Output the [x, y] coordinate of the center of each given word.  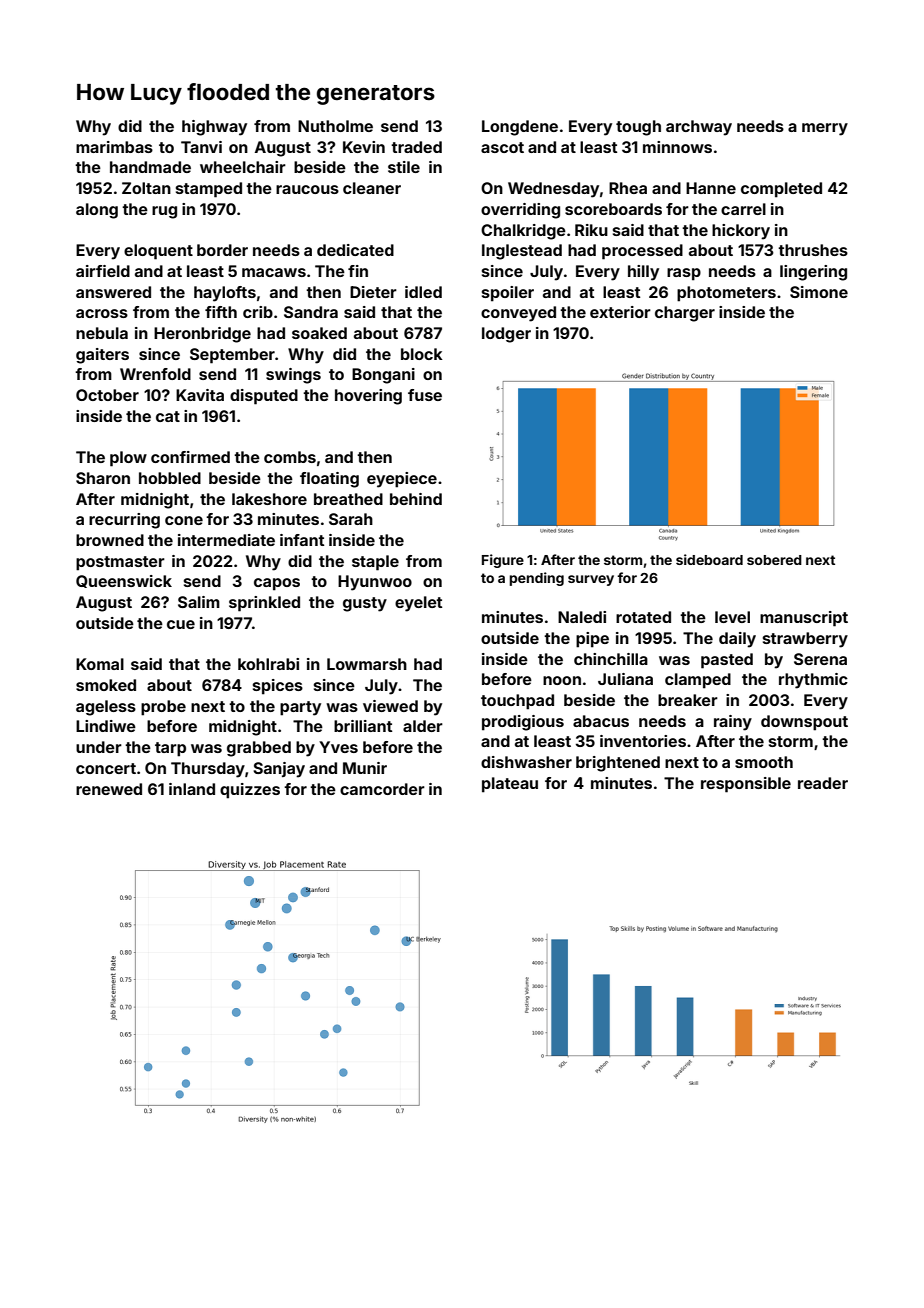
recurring [124, 521]
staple [375, 563]
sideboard [709, 559]
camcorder [382, 789]
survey [591, 580]
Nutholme [335, 126]
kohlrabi [268, 664]
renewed [109, 789]
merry [825, 129]
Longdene [520, 128]
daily [737, 640]
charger [685, 314]
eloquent [158, 252]
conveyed [518, 314]
